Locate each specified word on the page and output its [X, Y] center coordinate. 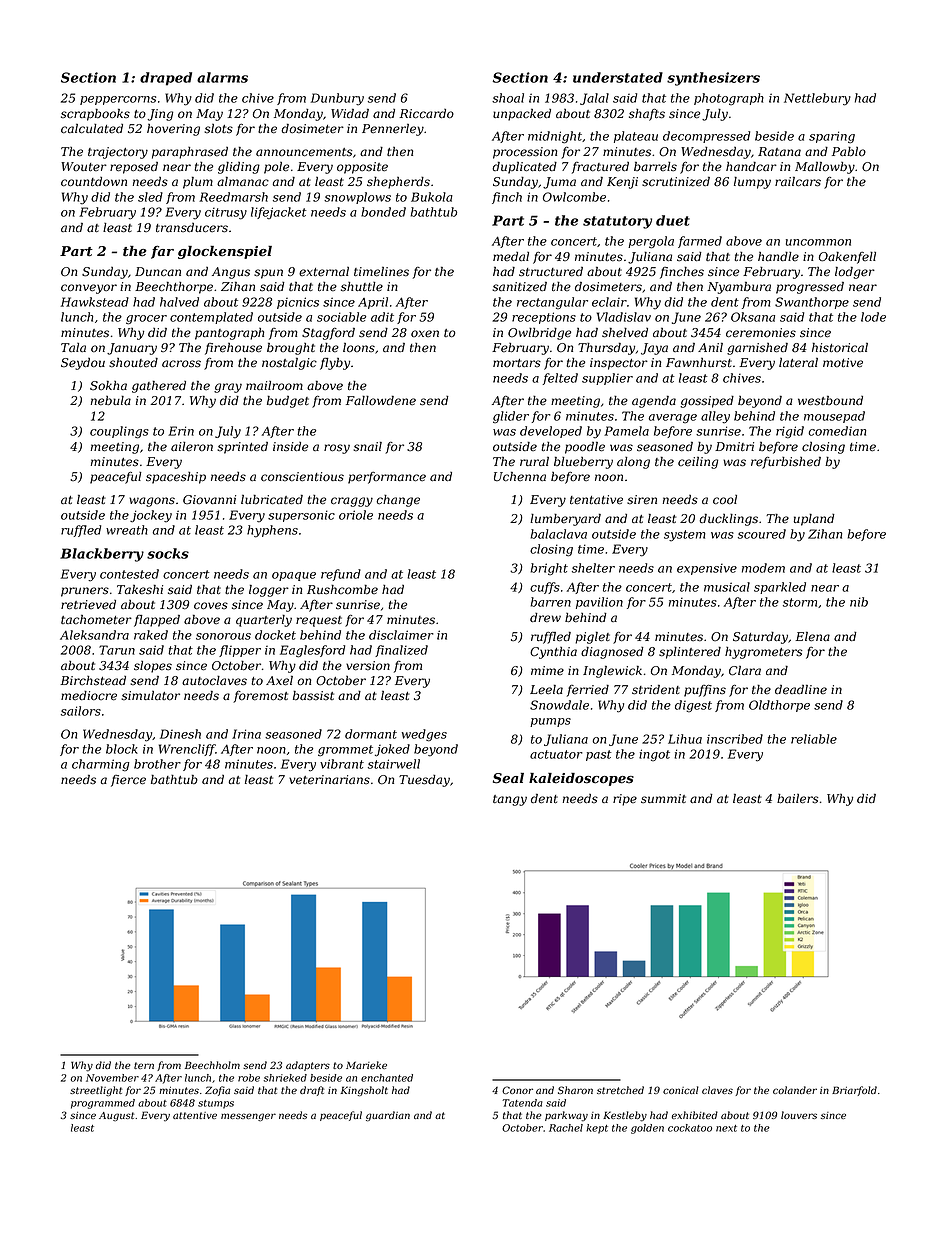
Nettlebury [817, 99]
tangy [510, 800]
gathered [159, 387]
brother [157, 764]
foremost [260, 697]
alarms [222, 77]
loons [359, 347]
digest [693, 706]
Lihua [685, 739]
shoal [508, 98]
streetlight [96, 1091]
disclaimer [401, 635]
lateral [798, 362]
